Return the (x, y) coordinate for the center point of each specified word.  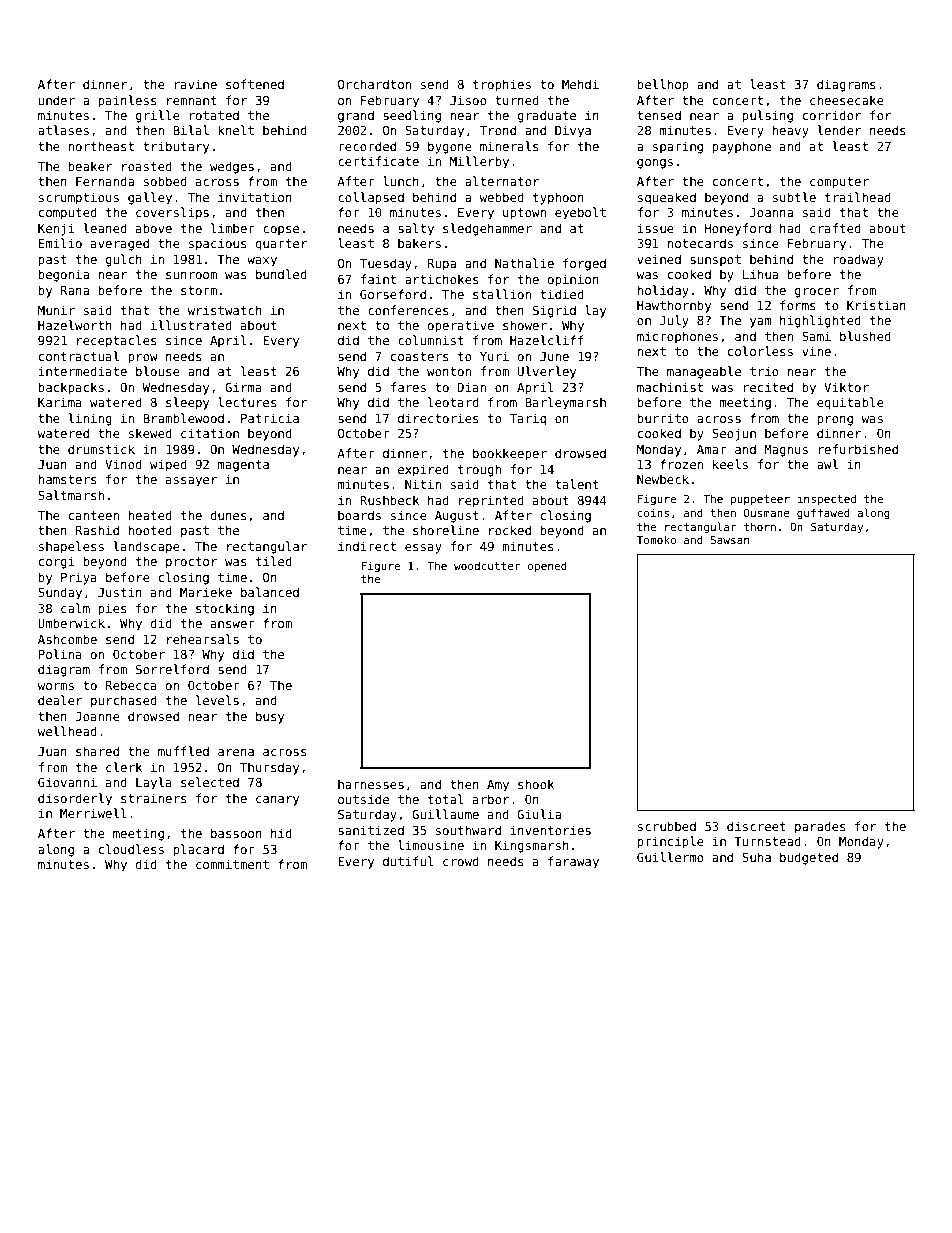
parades (820, 827)
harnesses (371, 784)
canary (277, 801)
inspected (826, 499)
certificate (378, 161)
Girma (243, 387)
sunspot (715, 261)
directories (438, 418)
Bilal (191, 130)
